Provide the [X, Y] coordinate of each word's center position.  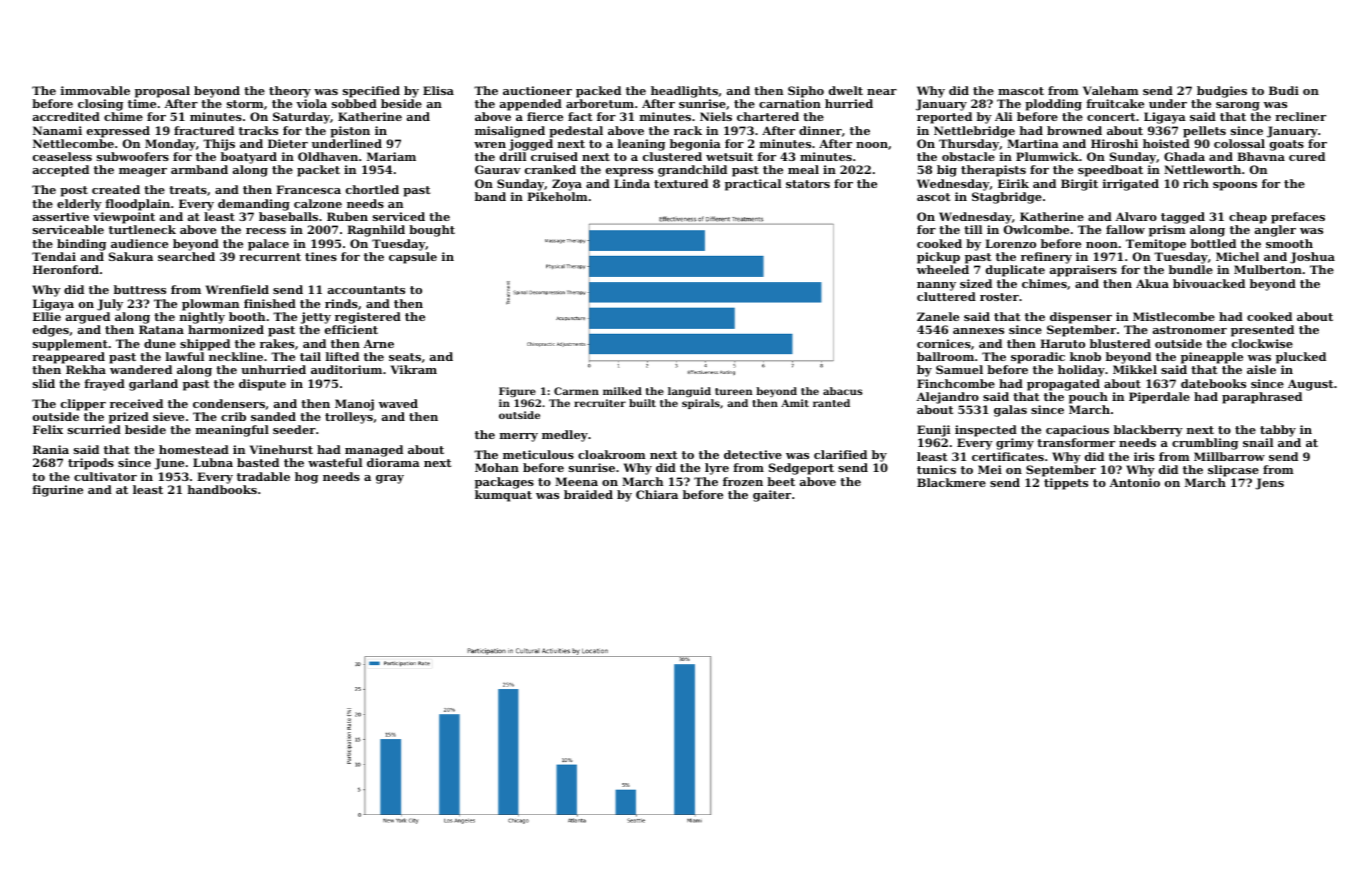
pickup [938, 258]
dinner [820, 130]
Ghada [1184, 156]
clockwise [1262, 343]
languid [689, 392]
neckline [236, 356]
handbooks [222, 489]
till [973, 229]
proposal [162, 92]
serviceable [68, 229]
